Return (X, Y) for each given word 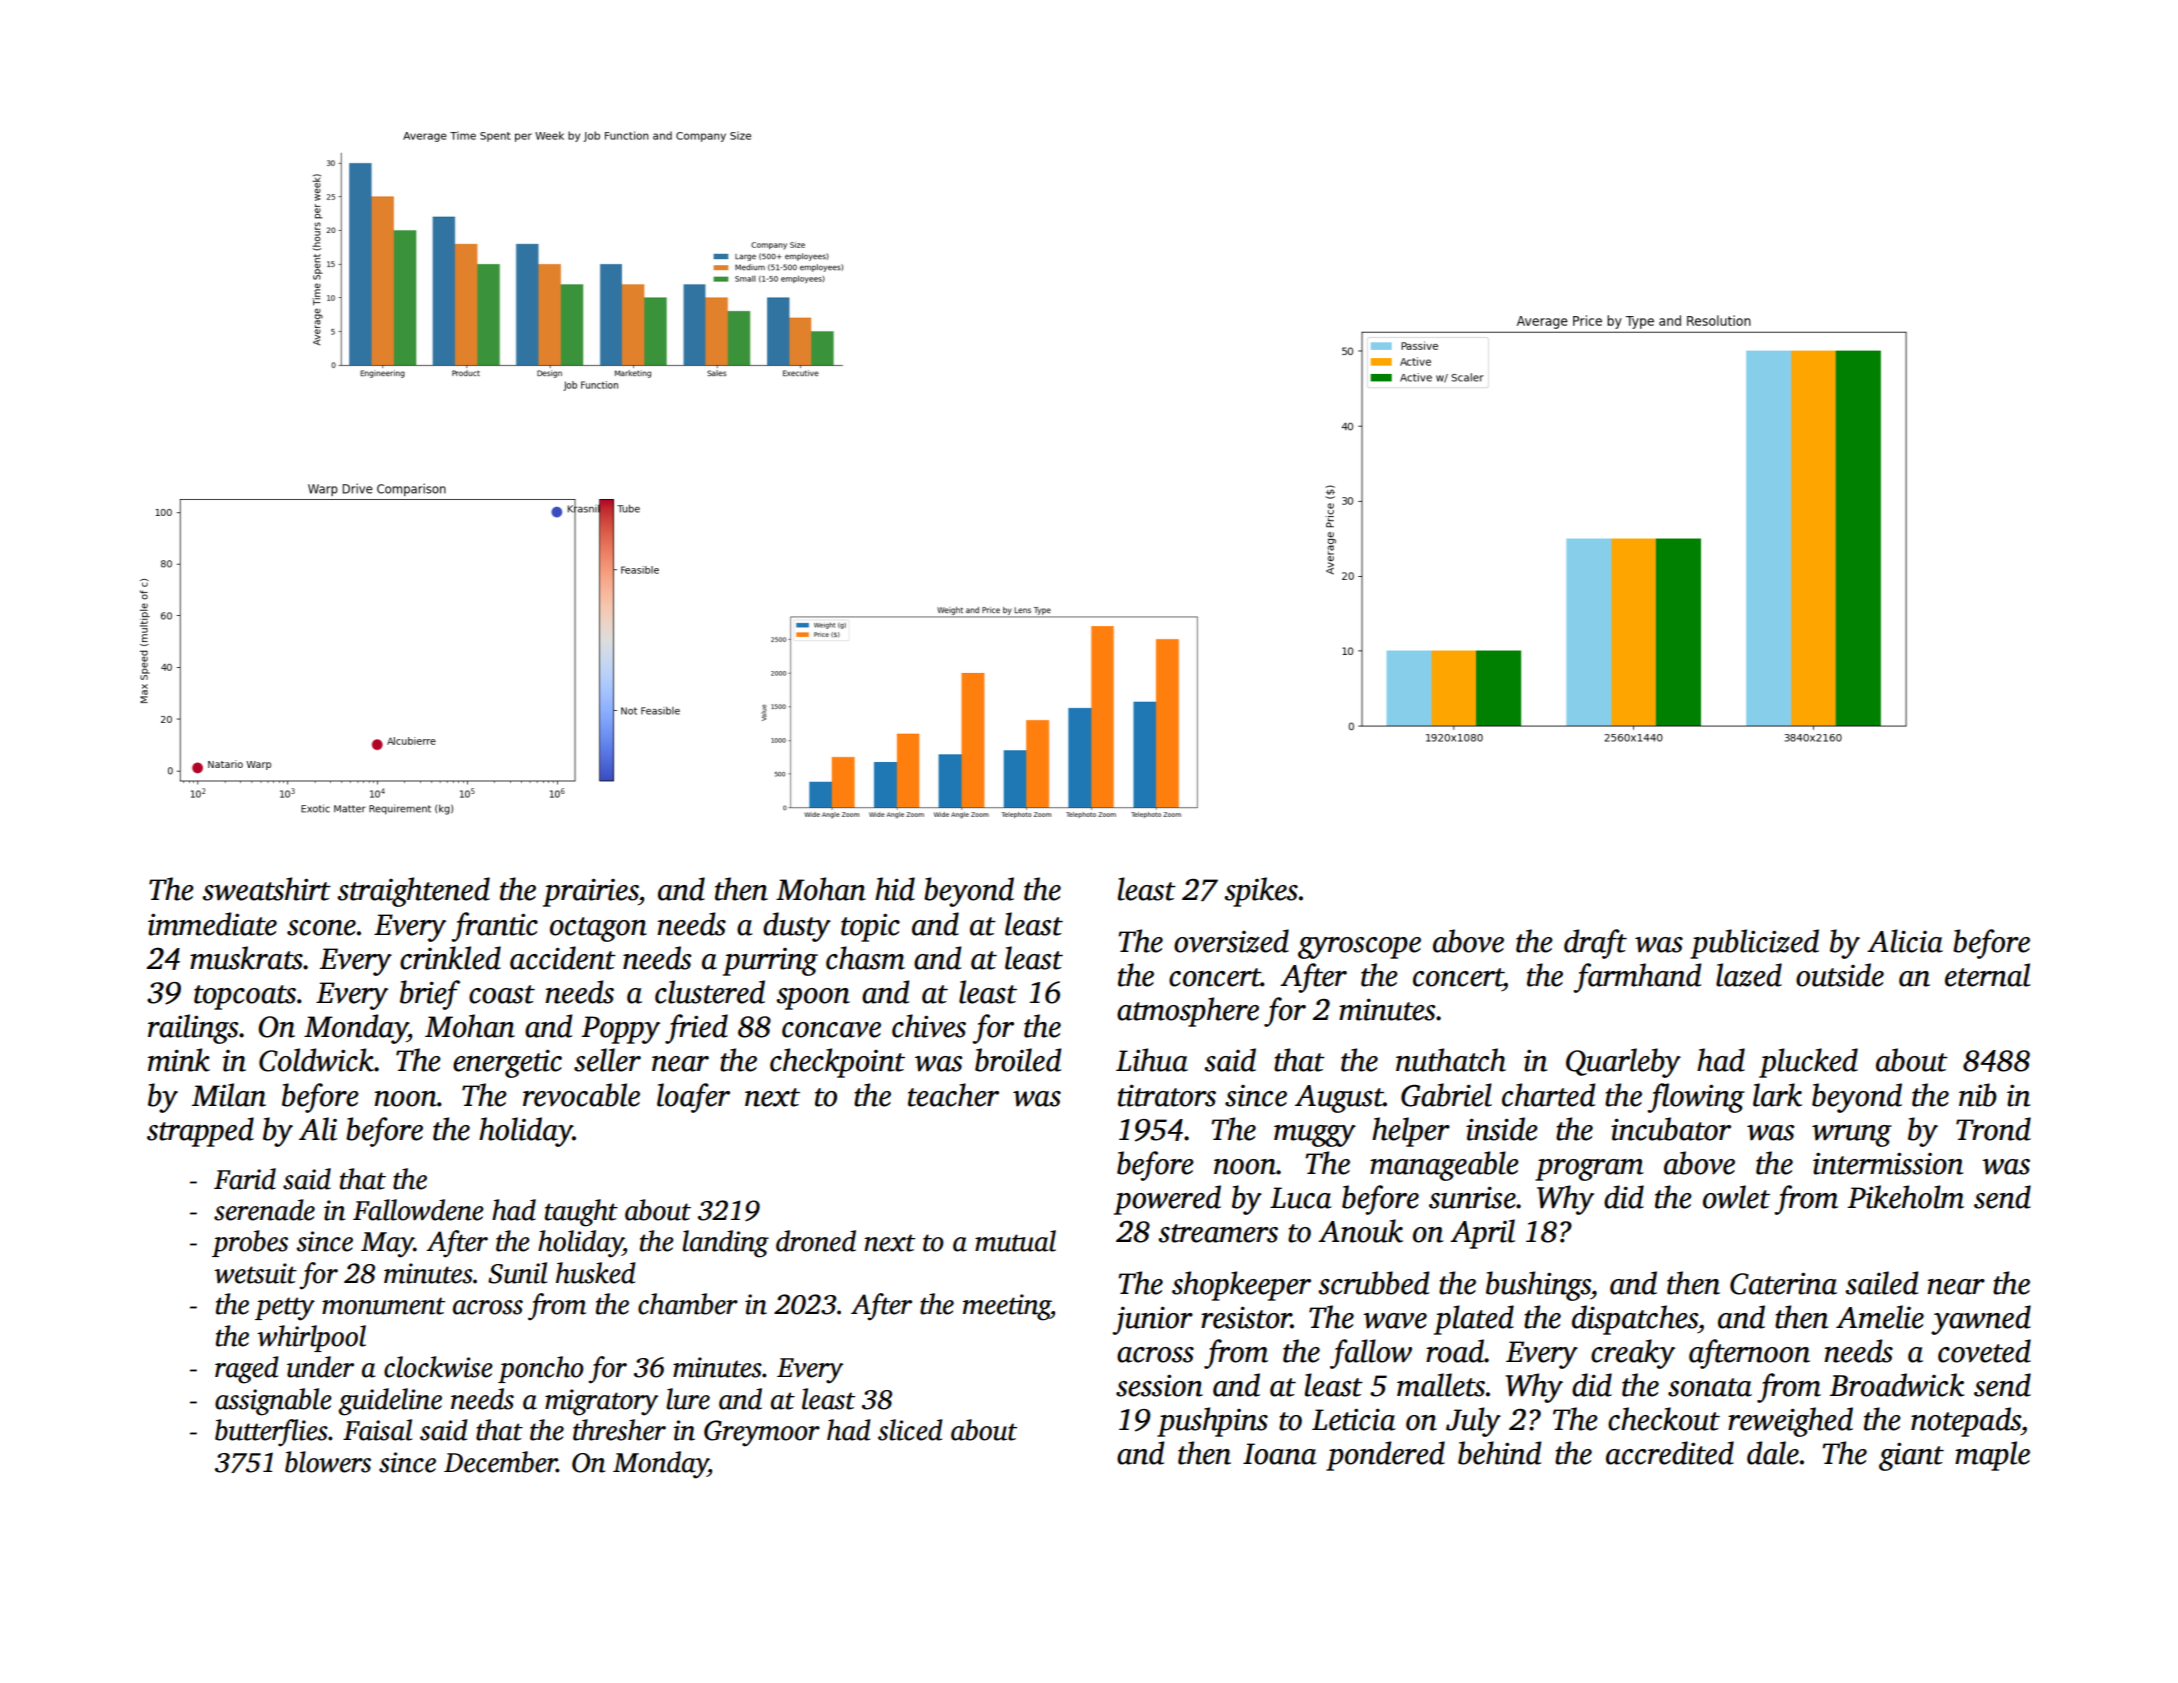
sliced (910, 1430)
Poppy (620, 1030)
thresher (619, 1430)
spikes (1261, 892)
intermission (1888, 1164)
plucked (1808, 1063)
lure (688, 1399)
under (320, 1367)
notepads (1966, 1422)
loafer (693, 1098)
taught (581, 1213)
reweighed (1790, 1422)
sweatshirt (266, 889)
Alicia (1905, 941)
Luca (1300, 1198)
